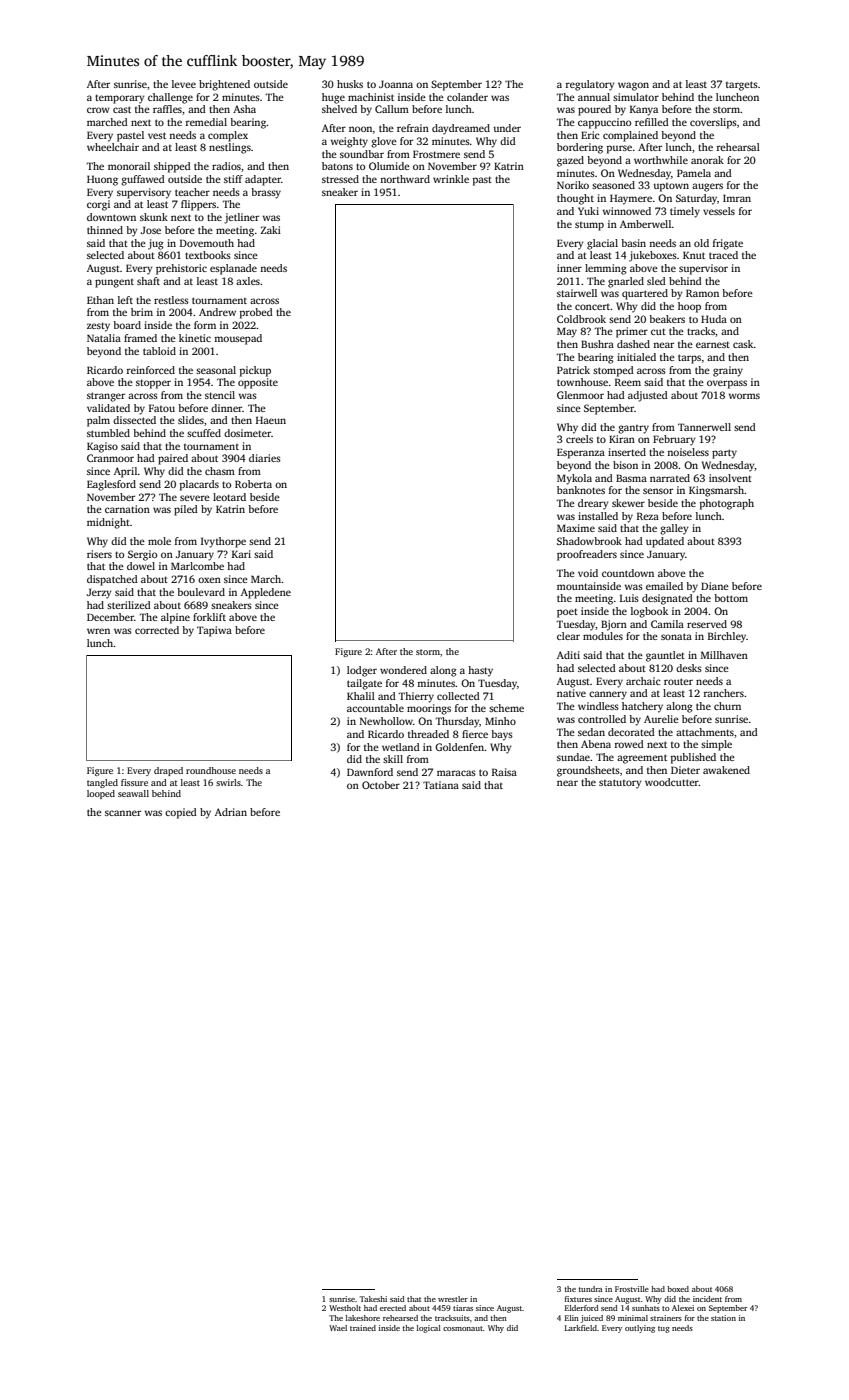  Describe the element at coordinates (181, 813) in the document. I see `copied` at that location.
